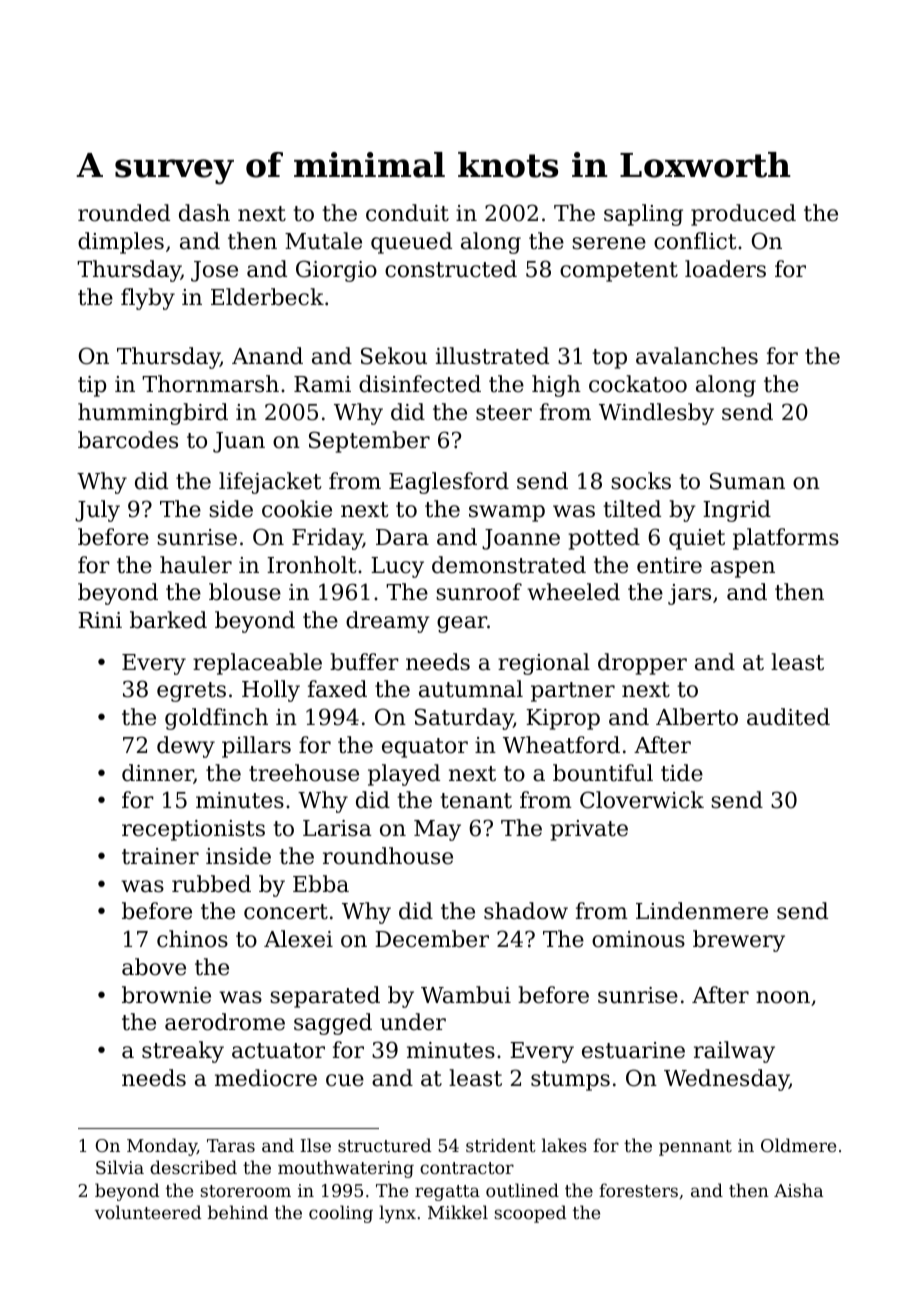 The width and height of the screenshot is (924, 1311). What do you see at coordinates (407, 213) in the screenshot?
I see `conduit` at bounding box center [407, 213].
